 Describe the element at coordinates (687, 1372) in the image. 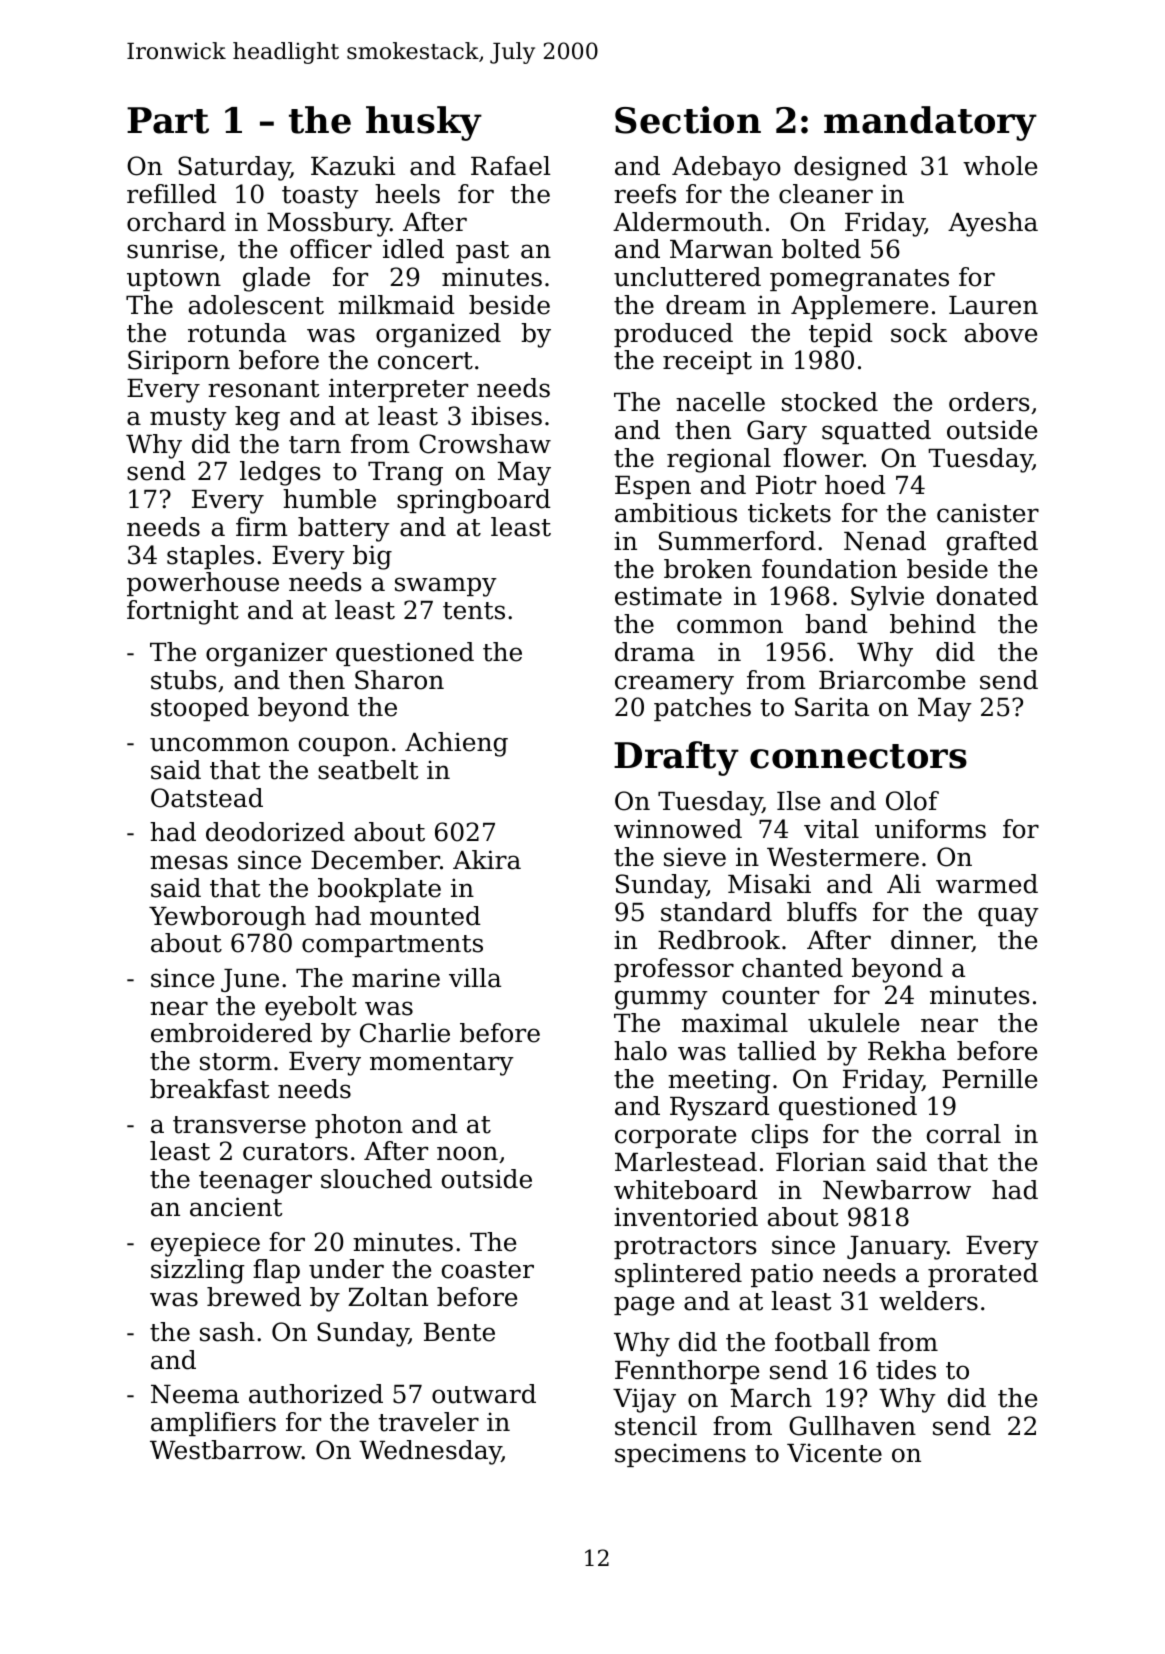

I see `Fennthorpe` at that location.
